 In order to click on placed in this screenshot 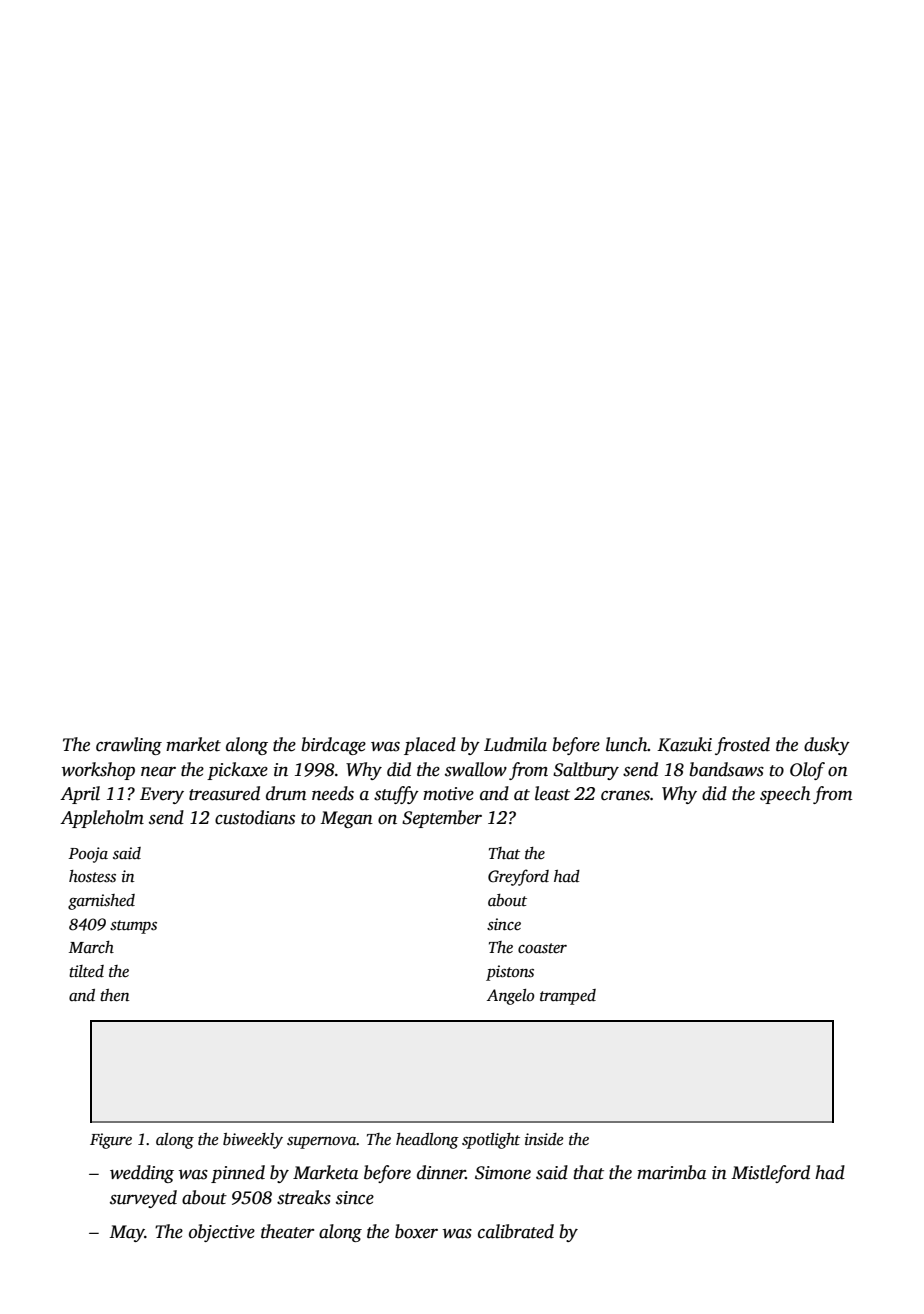, I will do `click(430, 746)`.
